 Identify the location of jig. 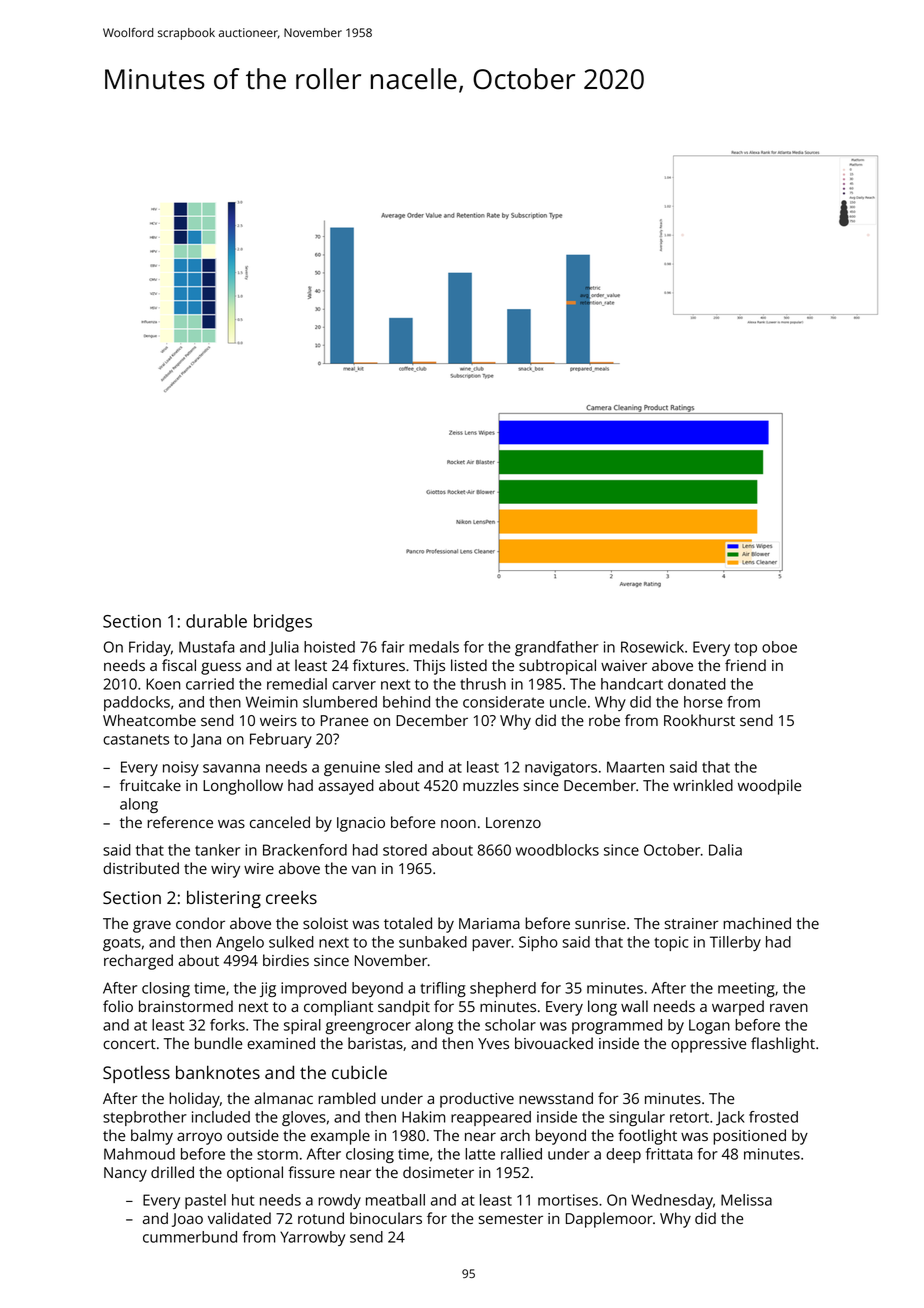
(268, 989).
